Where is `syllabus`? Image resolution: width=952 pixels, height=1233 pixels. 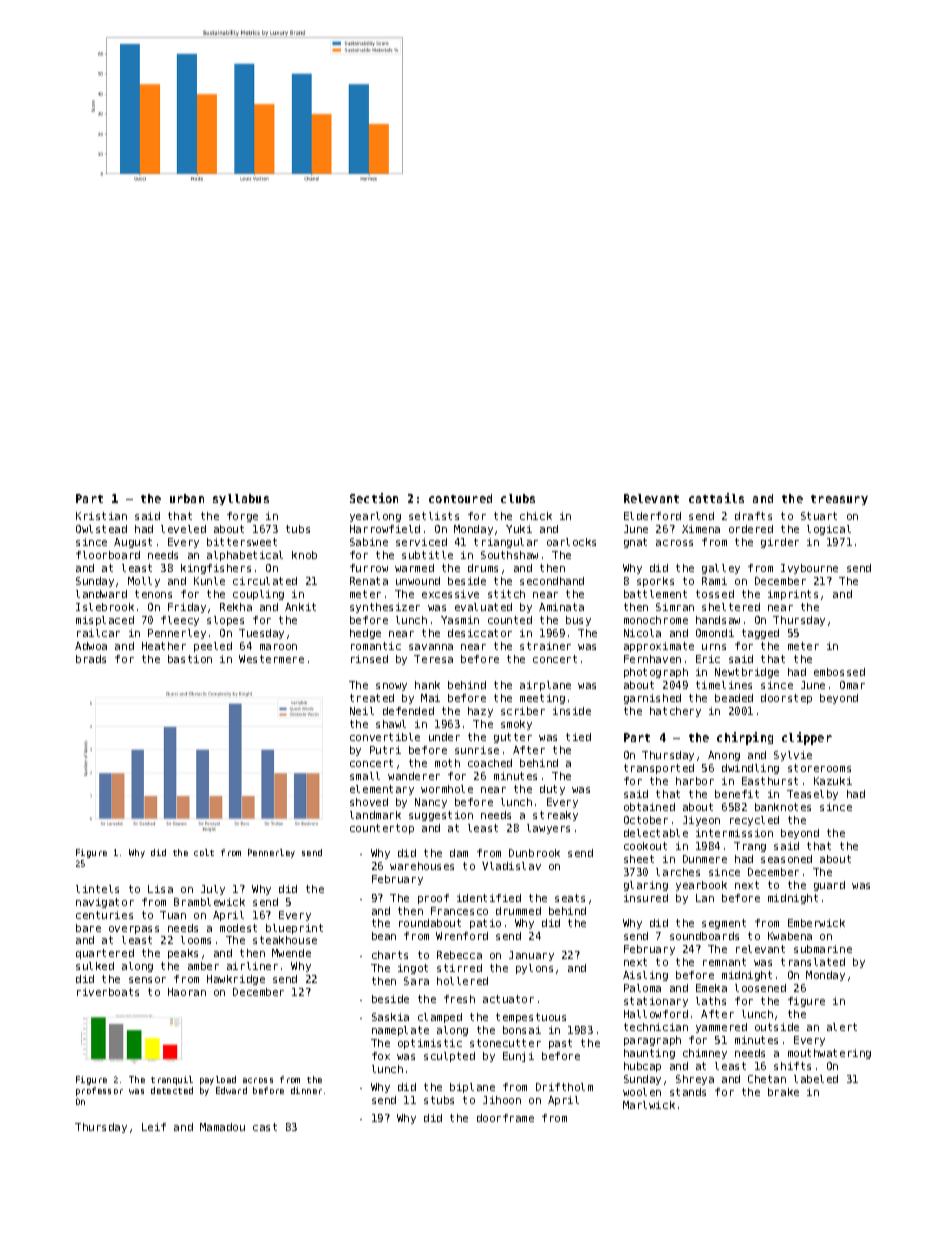
syllabus is located at coordinates (241, 499).
